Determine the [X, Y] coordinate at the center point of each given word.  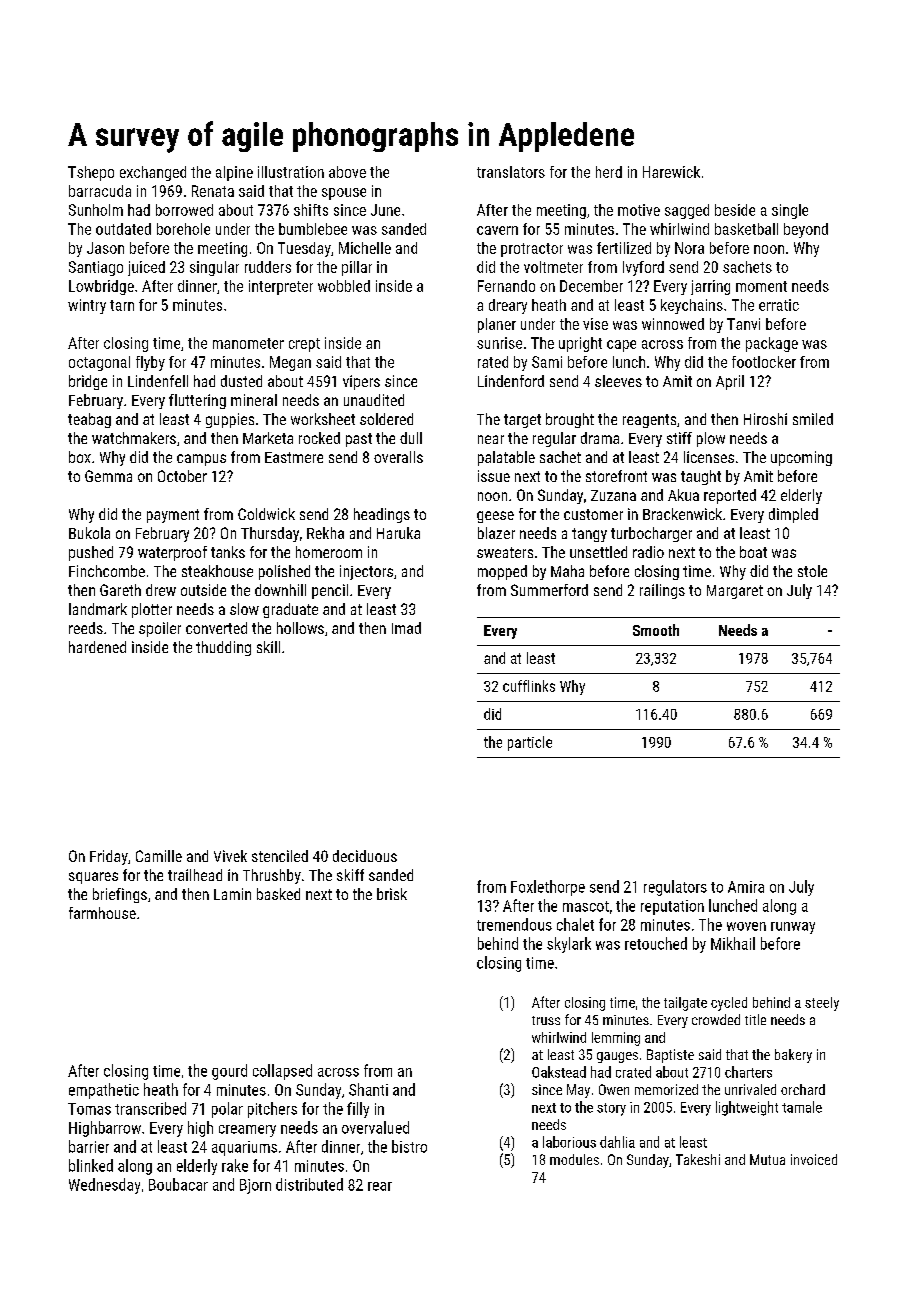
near [491, 439]
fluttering [197, 401]
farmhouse [102, 913]
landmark [98, 609]
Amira [746, 887]
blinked [91, 1165]
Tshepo [91, 173]
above [347, 172]
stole [812, 571]
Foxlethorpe [548, 888]
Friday [109, 857]
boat [753, 552]
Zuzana [613, 495]
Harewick [671, 172]
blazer [496, 533]
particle [530, 743]
